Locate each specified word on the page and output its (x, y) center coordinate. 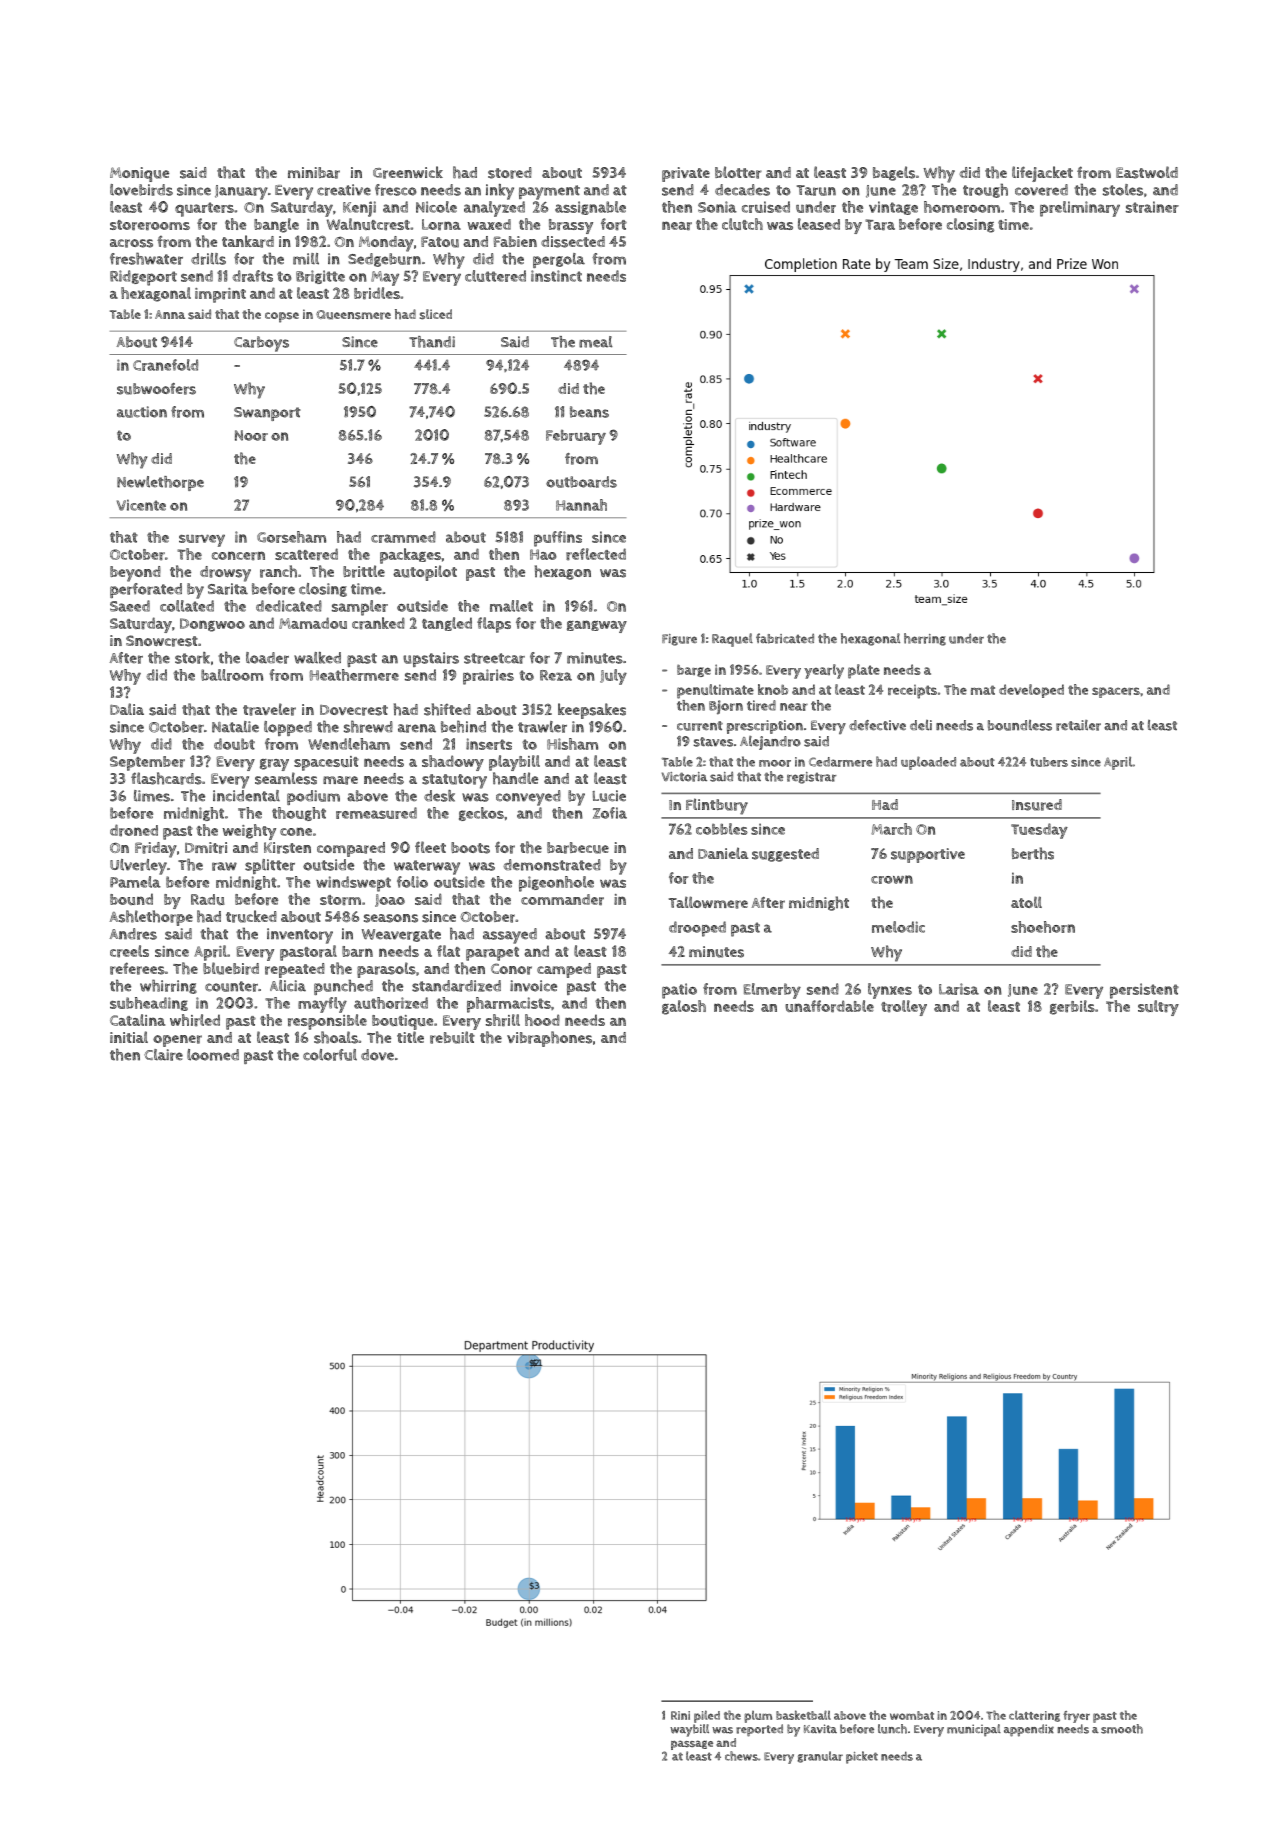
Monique (139, 174)
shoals (336, 1037)
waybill (689, 1730)
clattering (1034, 1716)
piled (707, 1716)
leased (819, 224)
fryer (1076, 1717)
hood (542, 1020)
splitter (270, 866)
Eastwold (1147, 172)
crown (892, 879)
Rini (680, 1715)
